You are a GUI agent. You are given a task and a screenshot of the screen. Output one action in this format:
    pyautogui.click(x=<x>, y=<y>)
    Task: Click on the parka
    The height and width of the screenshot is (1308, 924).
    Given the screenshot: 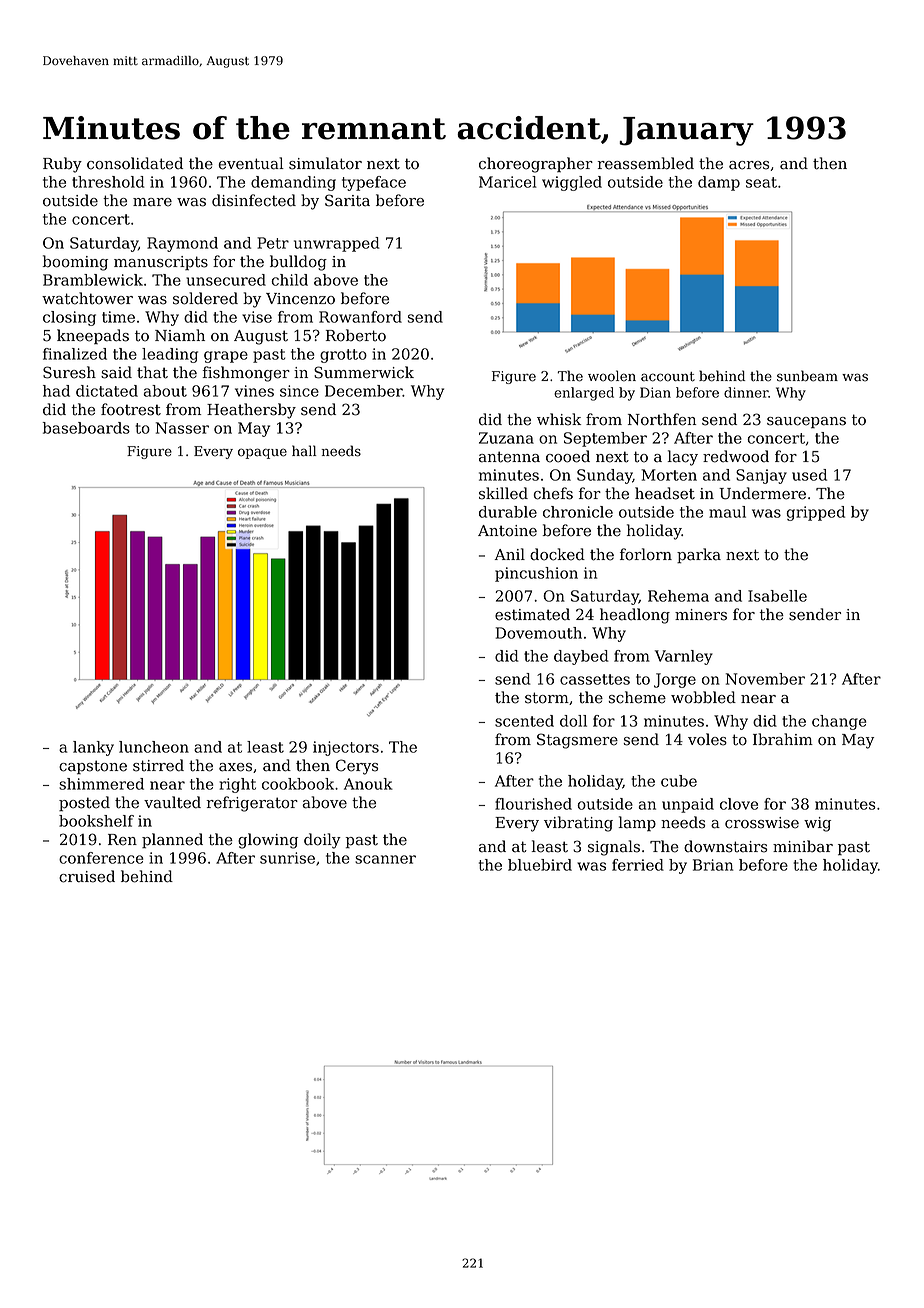 What is the action you would take?
    pyautogui.click(x=699, y=555)
